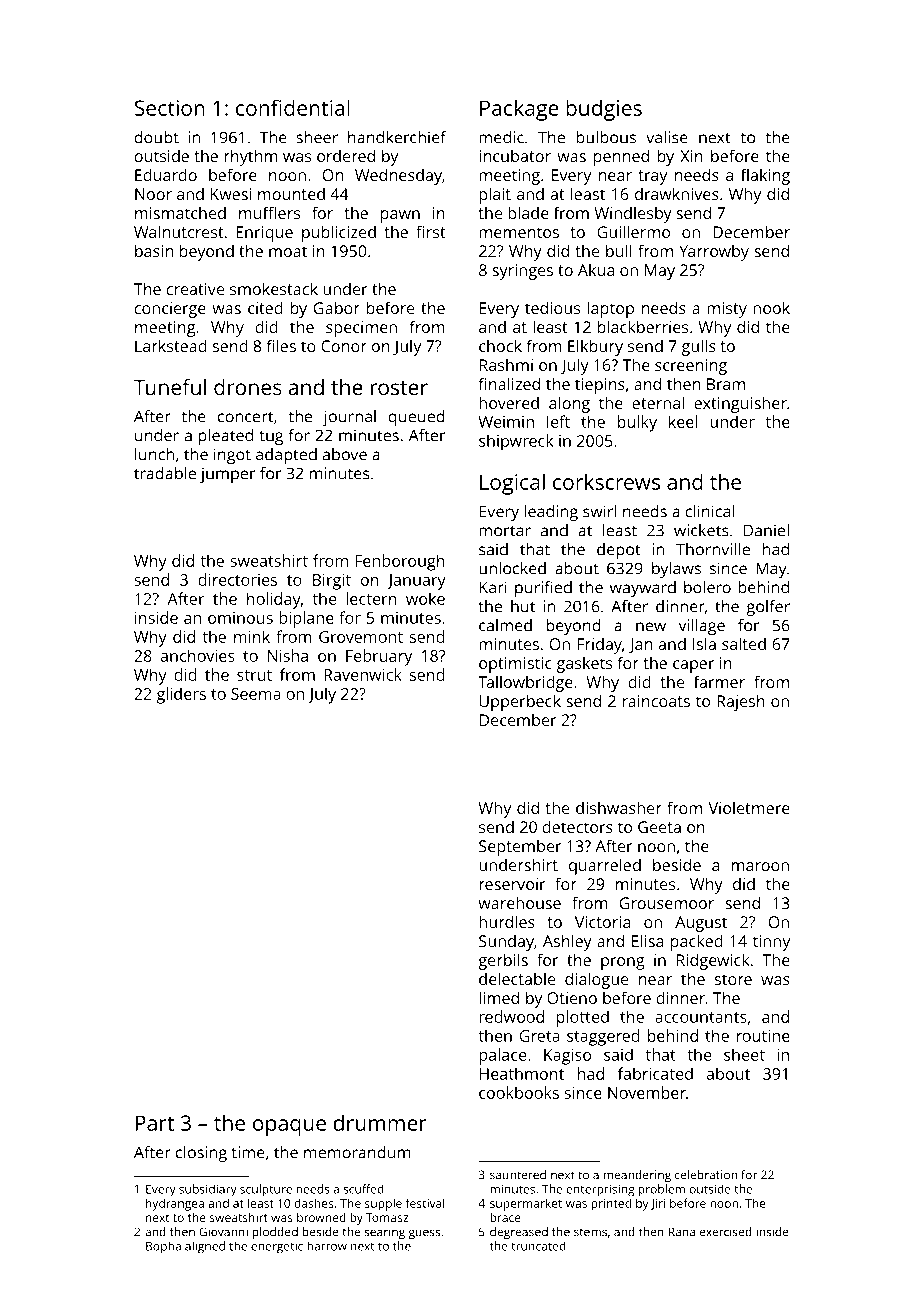 The width and height of the document is (924, 1314). What do you see at coordinates (637, 423) in the document?
I see `bulky` at bounding box center [637, 423].
